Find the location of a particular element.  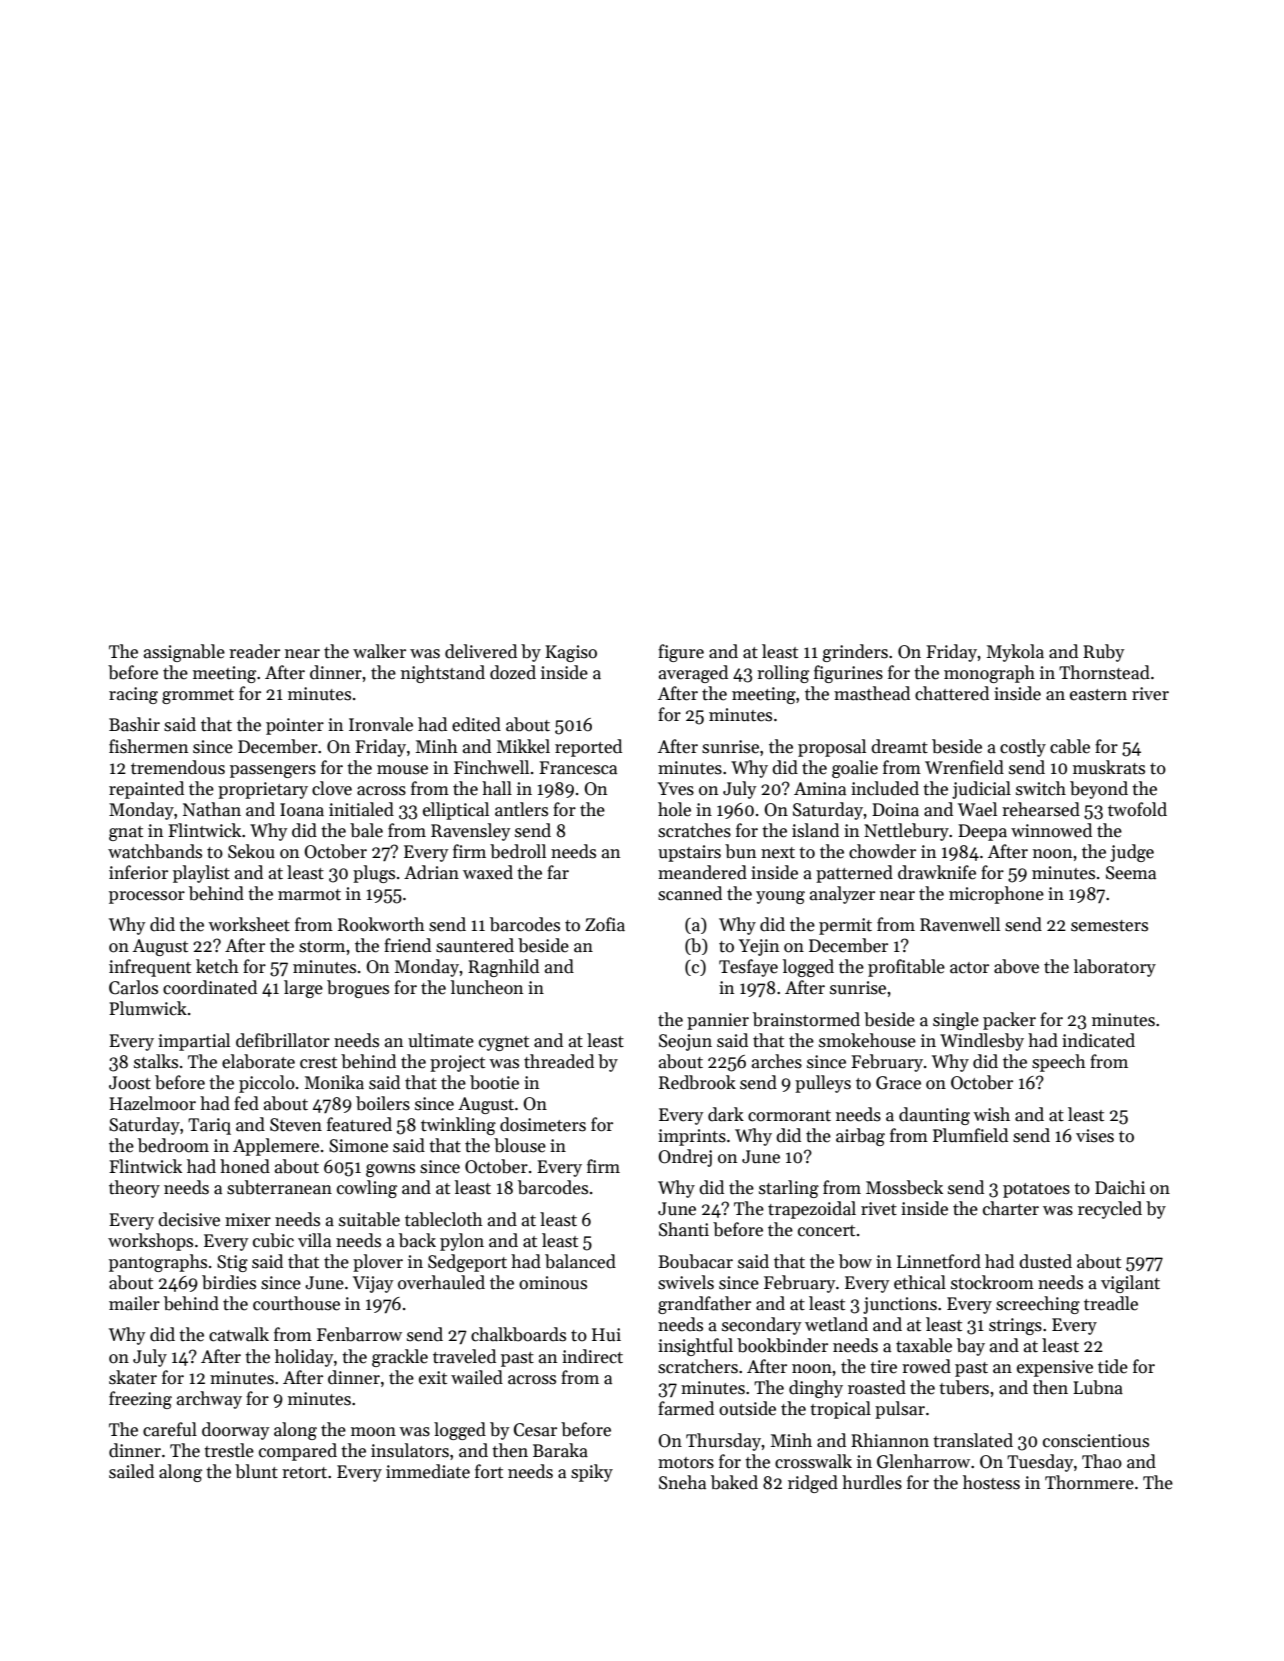

grandfather is located at coordinates (704, 1305).
